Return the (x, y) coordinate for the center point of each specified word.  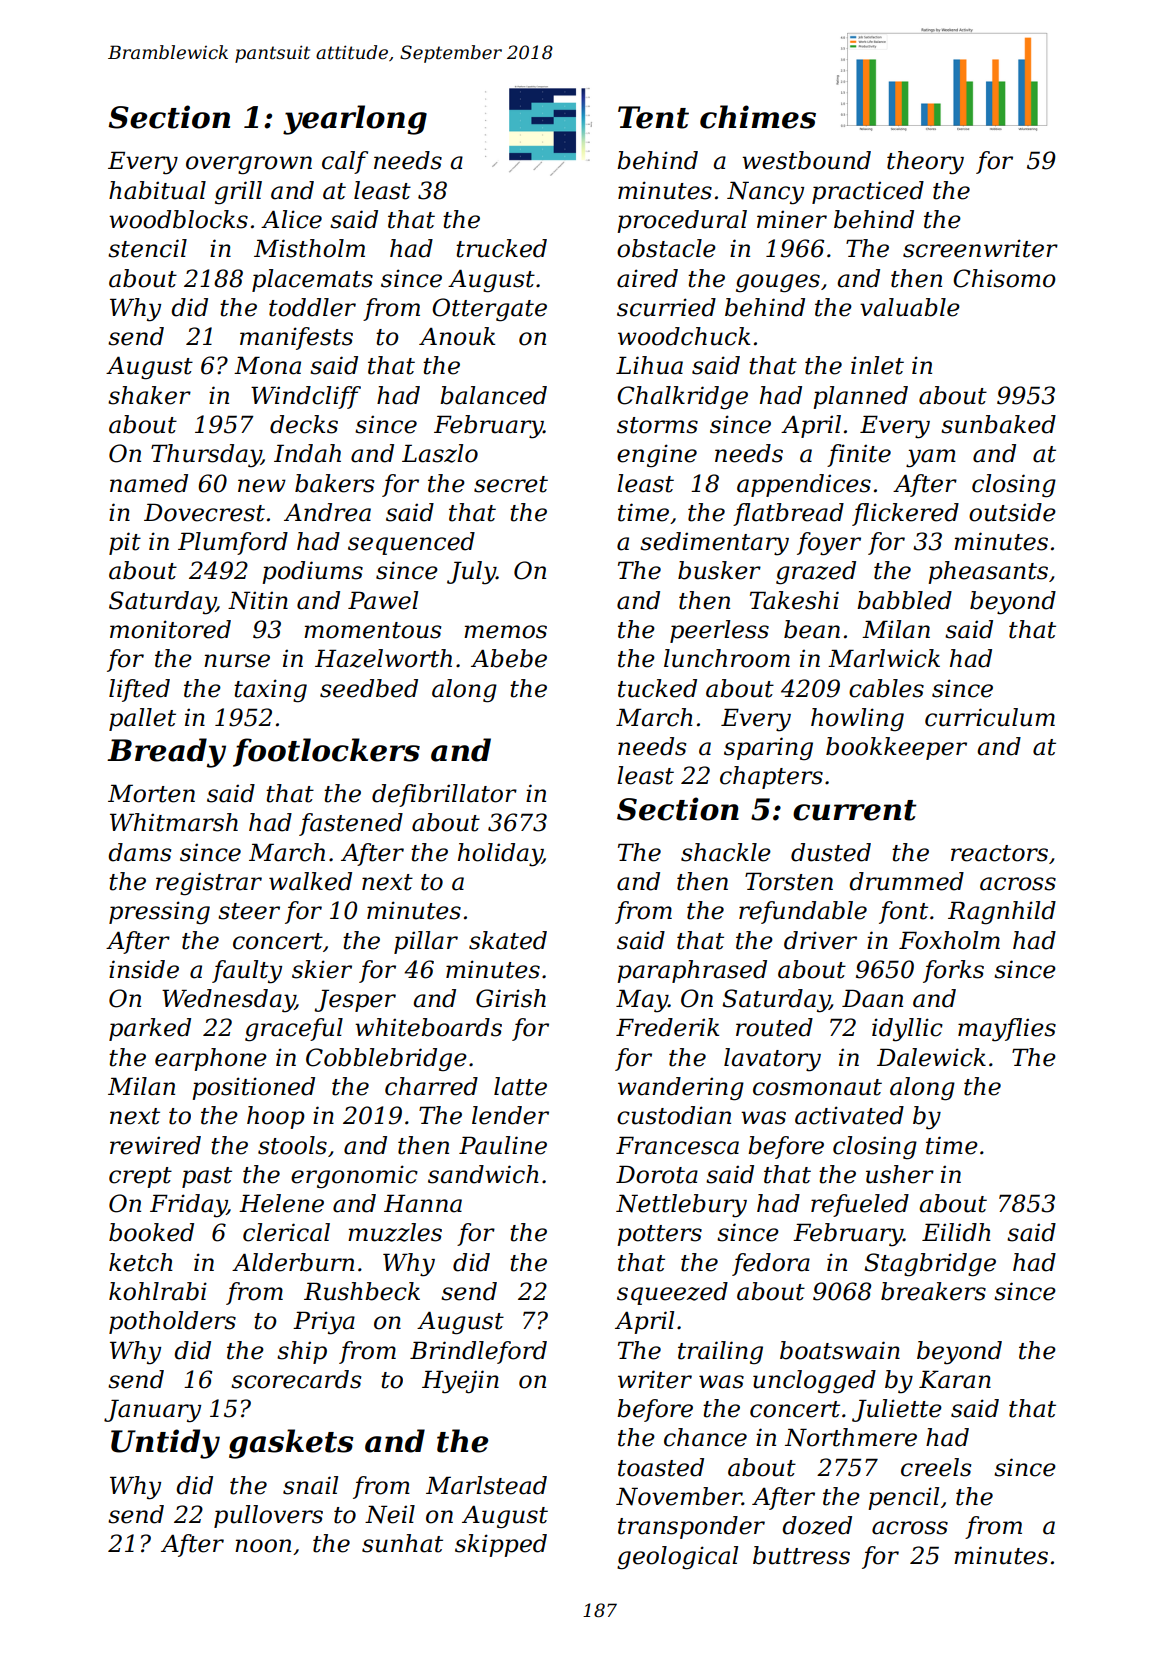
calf (345, 162)
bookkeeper (896, 748)
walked (310, 881)
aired (647, 278)
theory (925, 163)
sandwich (483, 1174)
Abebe (509, 658)
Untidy (165, 1444)
